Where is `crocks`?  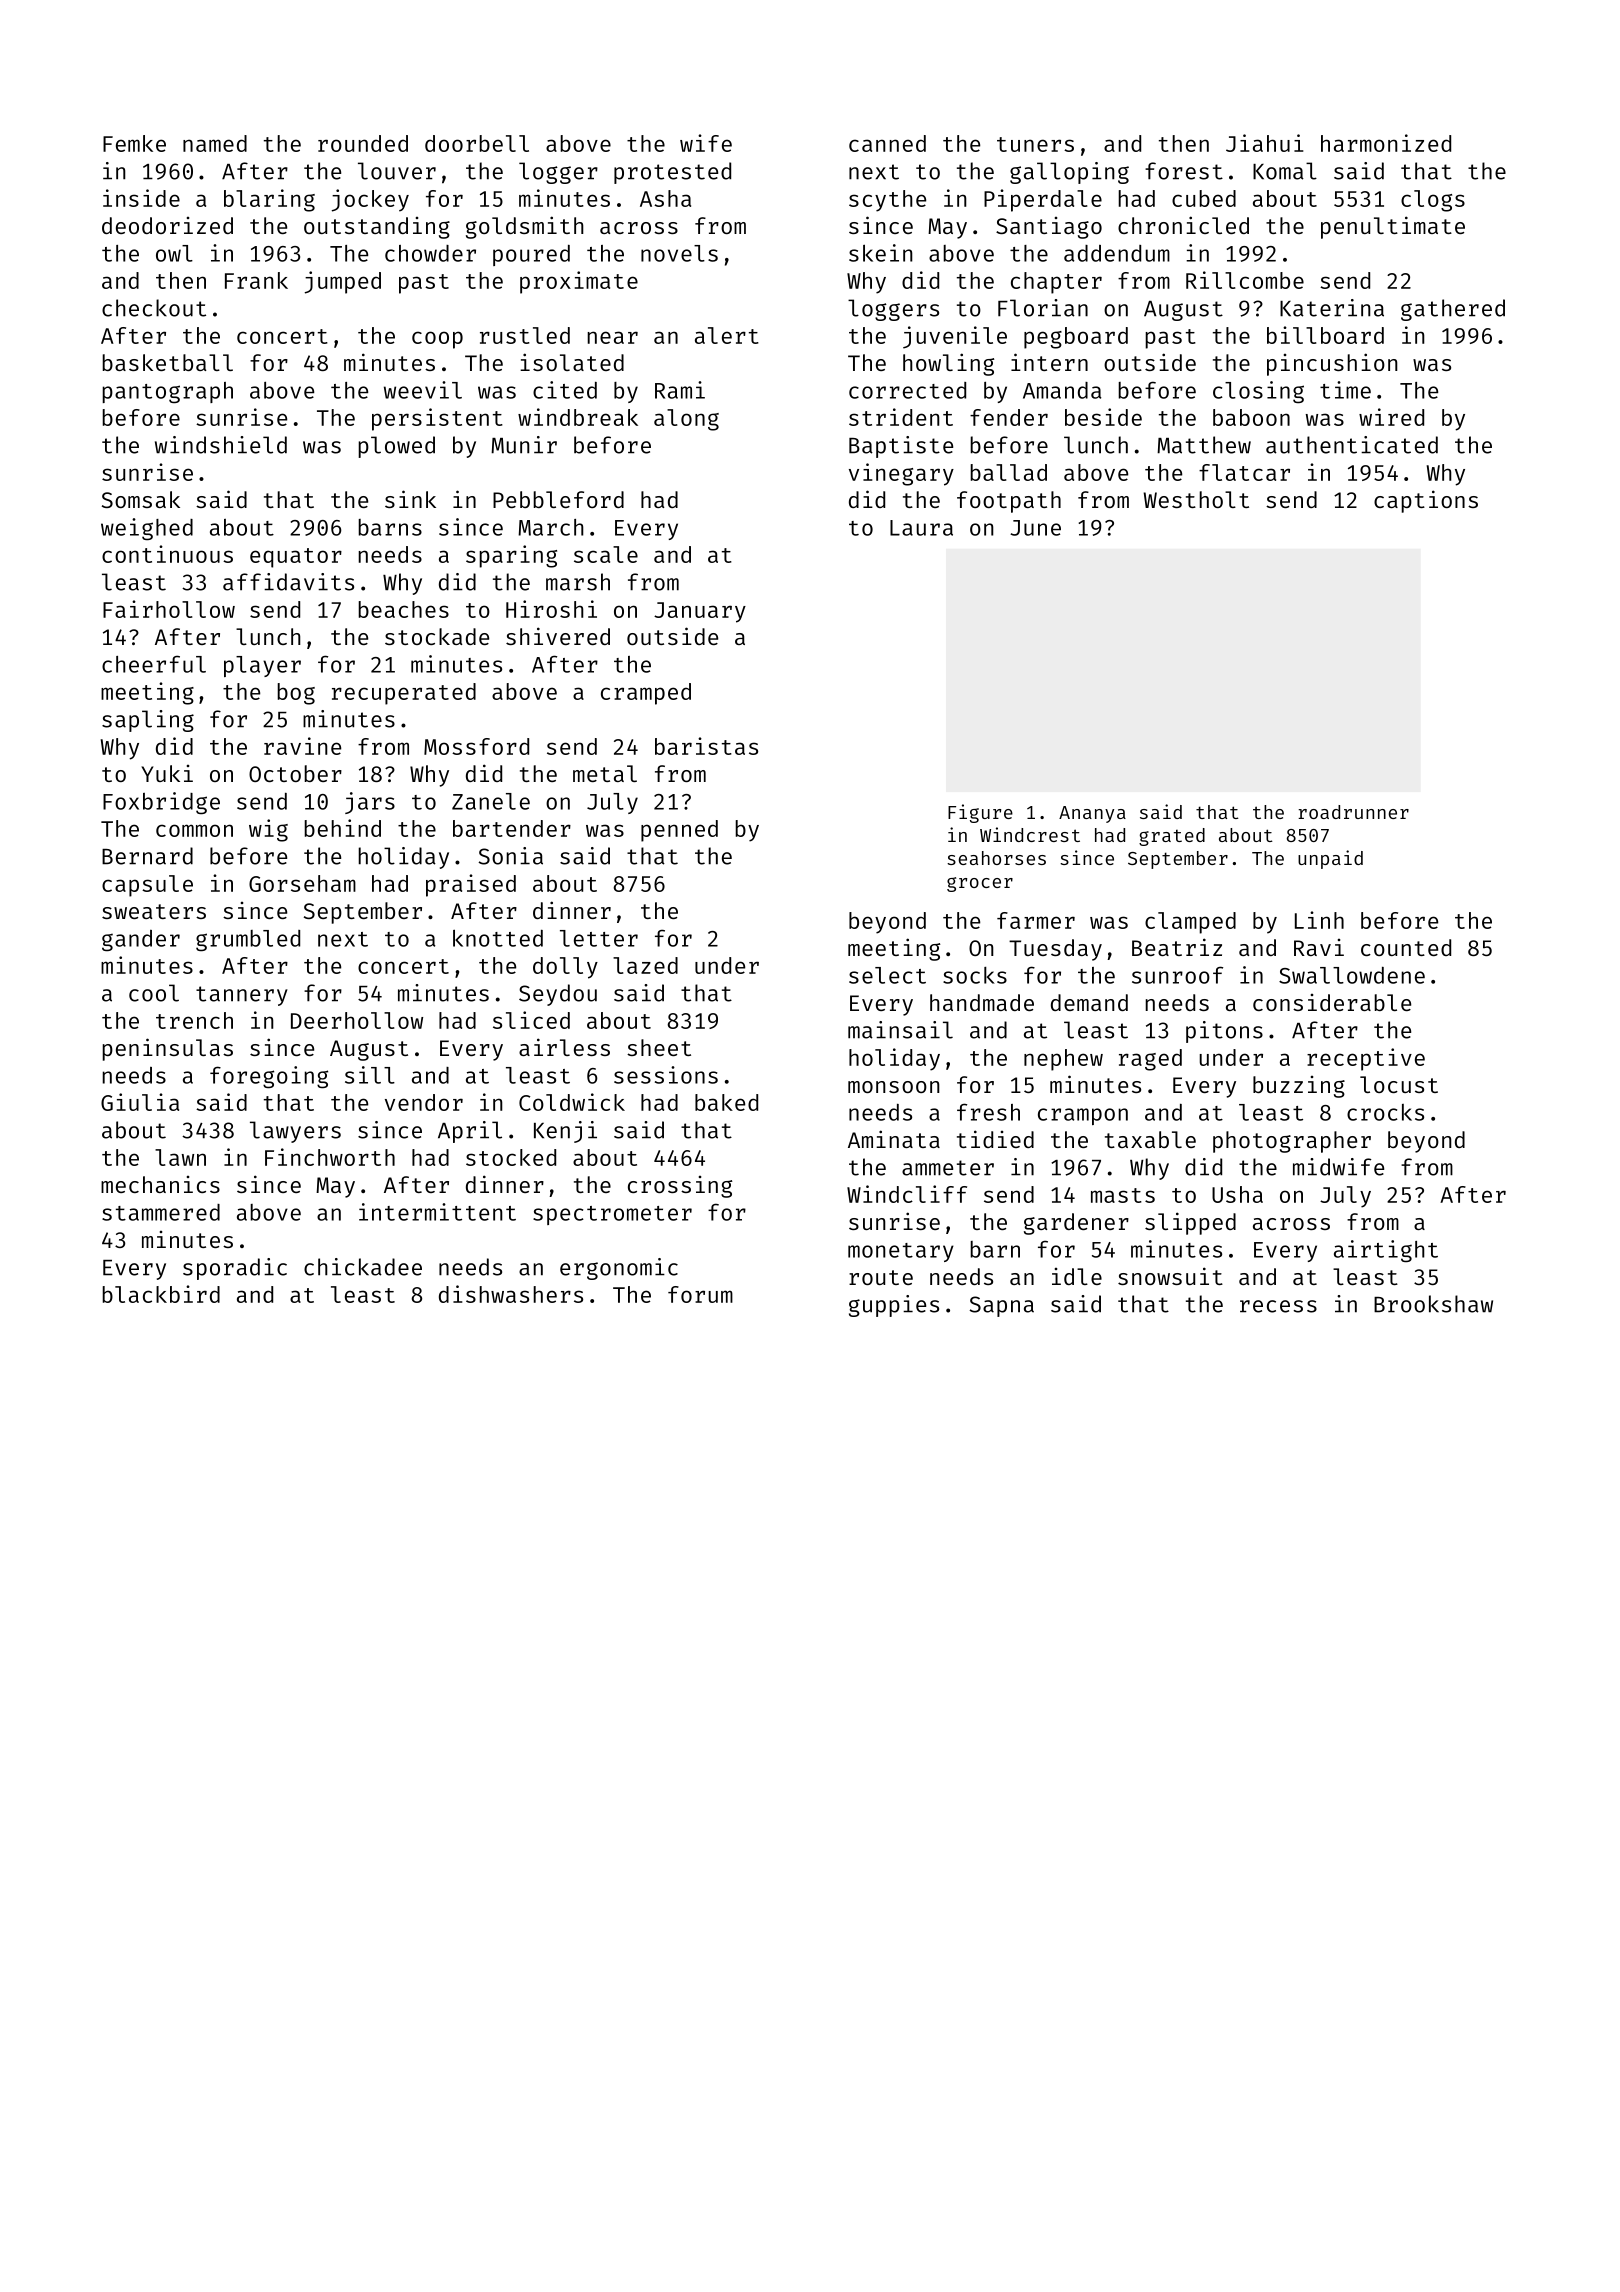
crocks is located at coordinates (1385, 1112).
